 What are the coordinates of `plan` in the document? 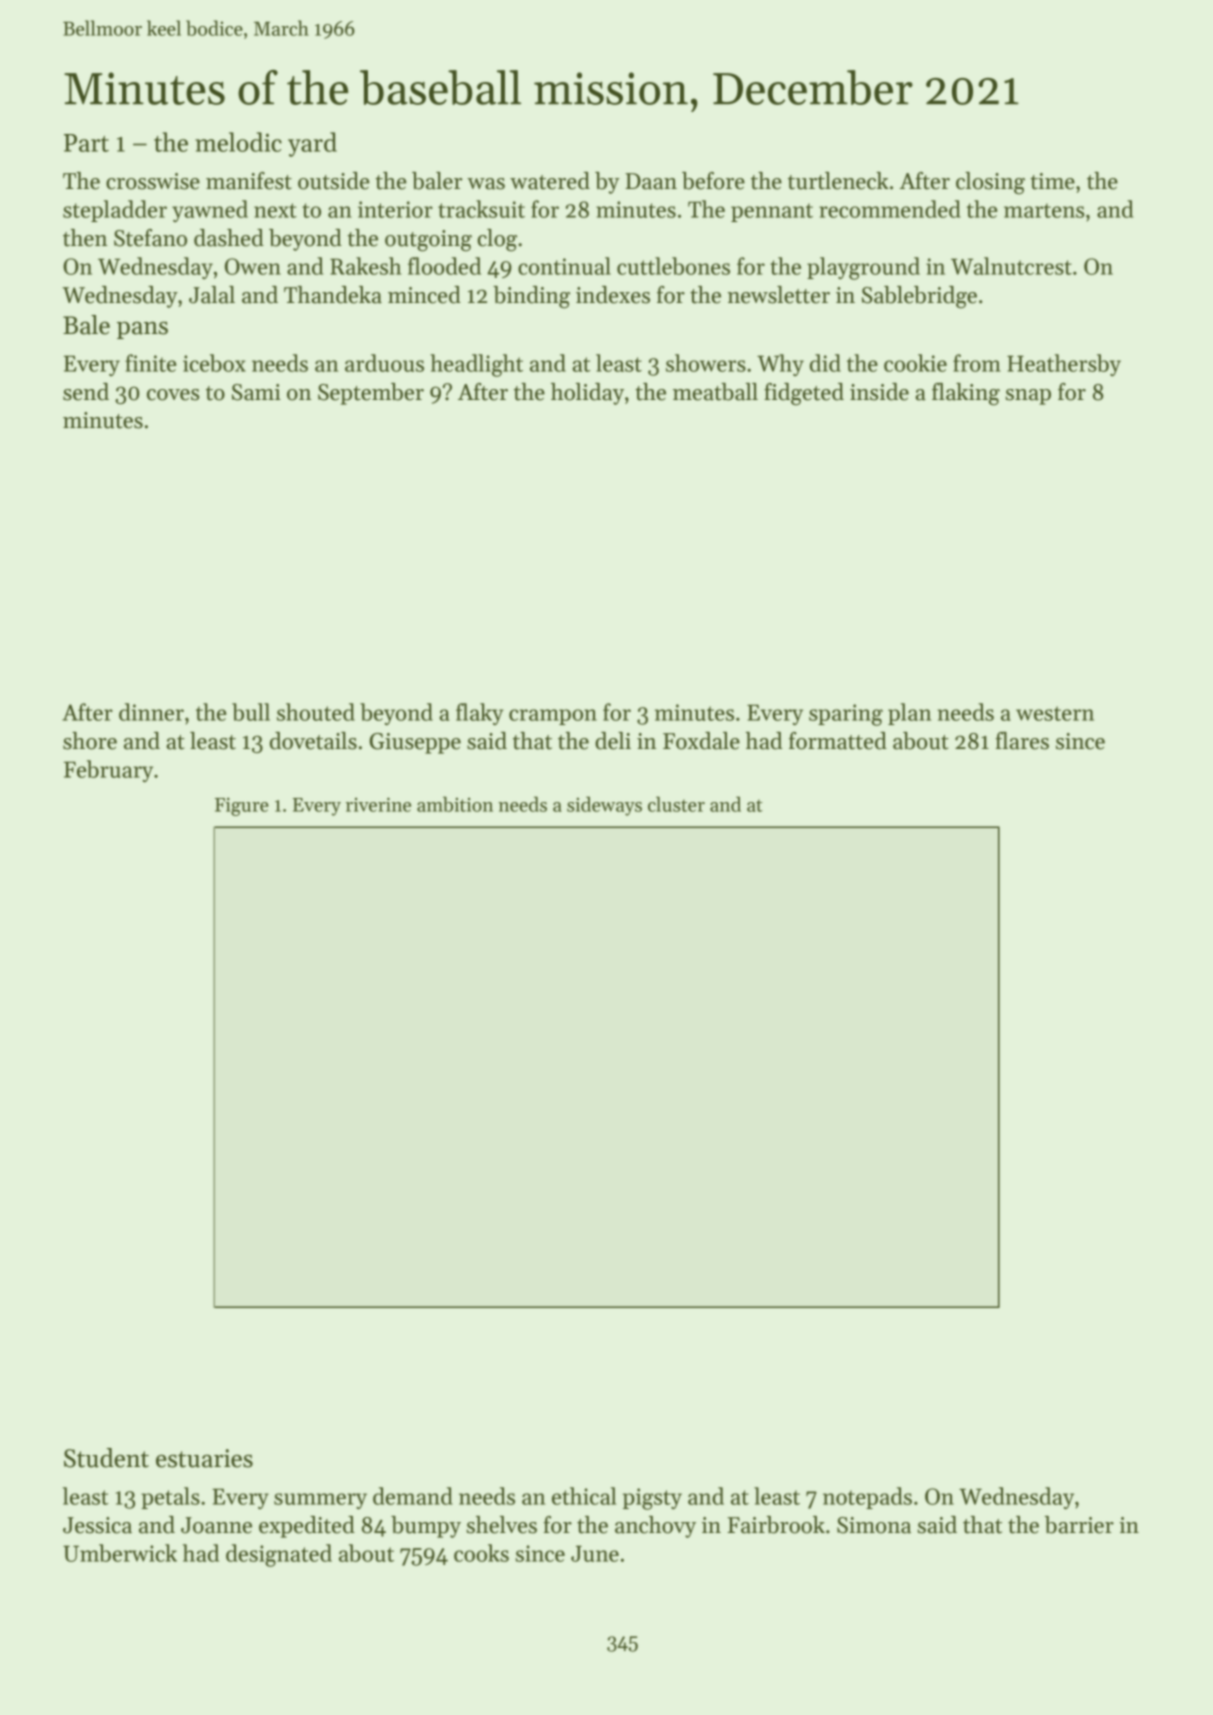 It's located at (909, 714).
